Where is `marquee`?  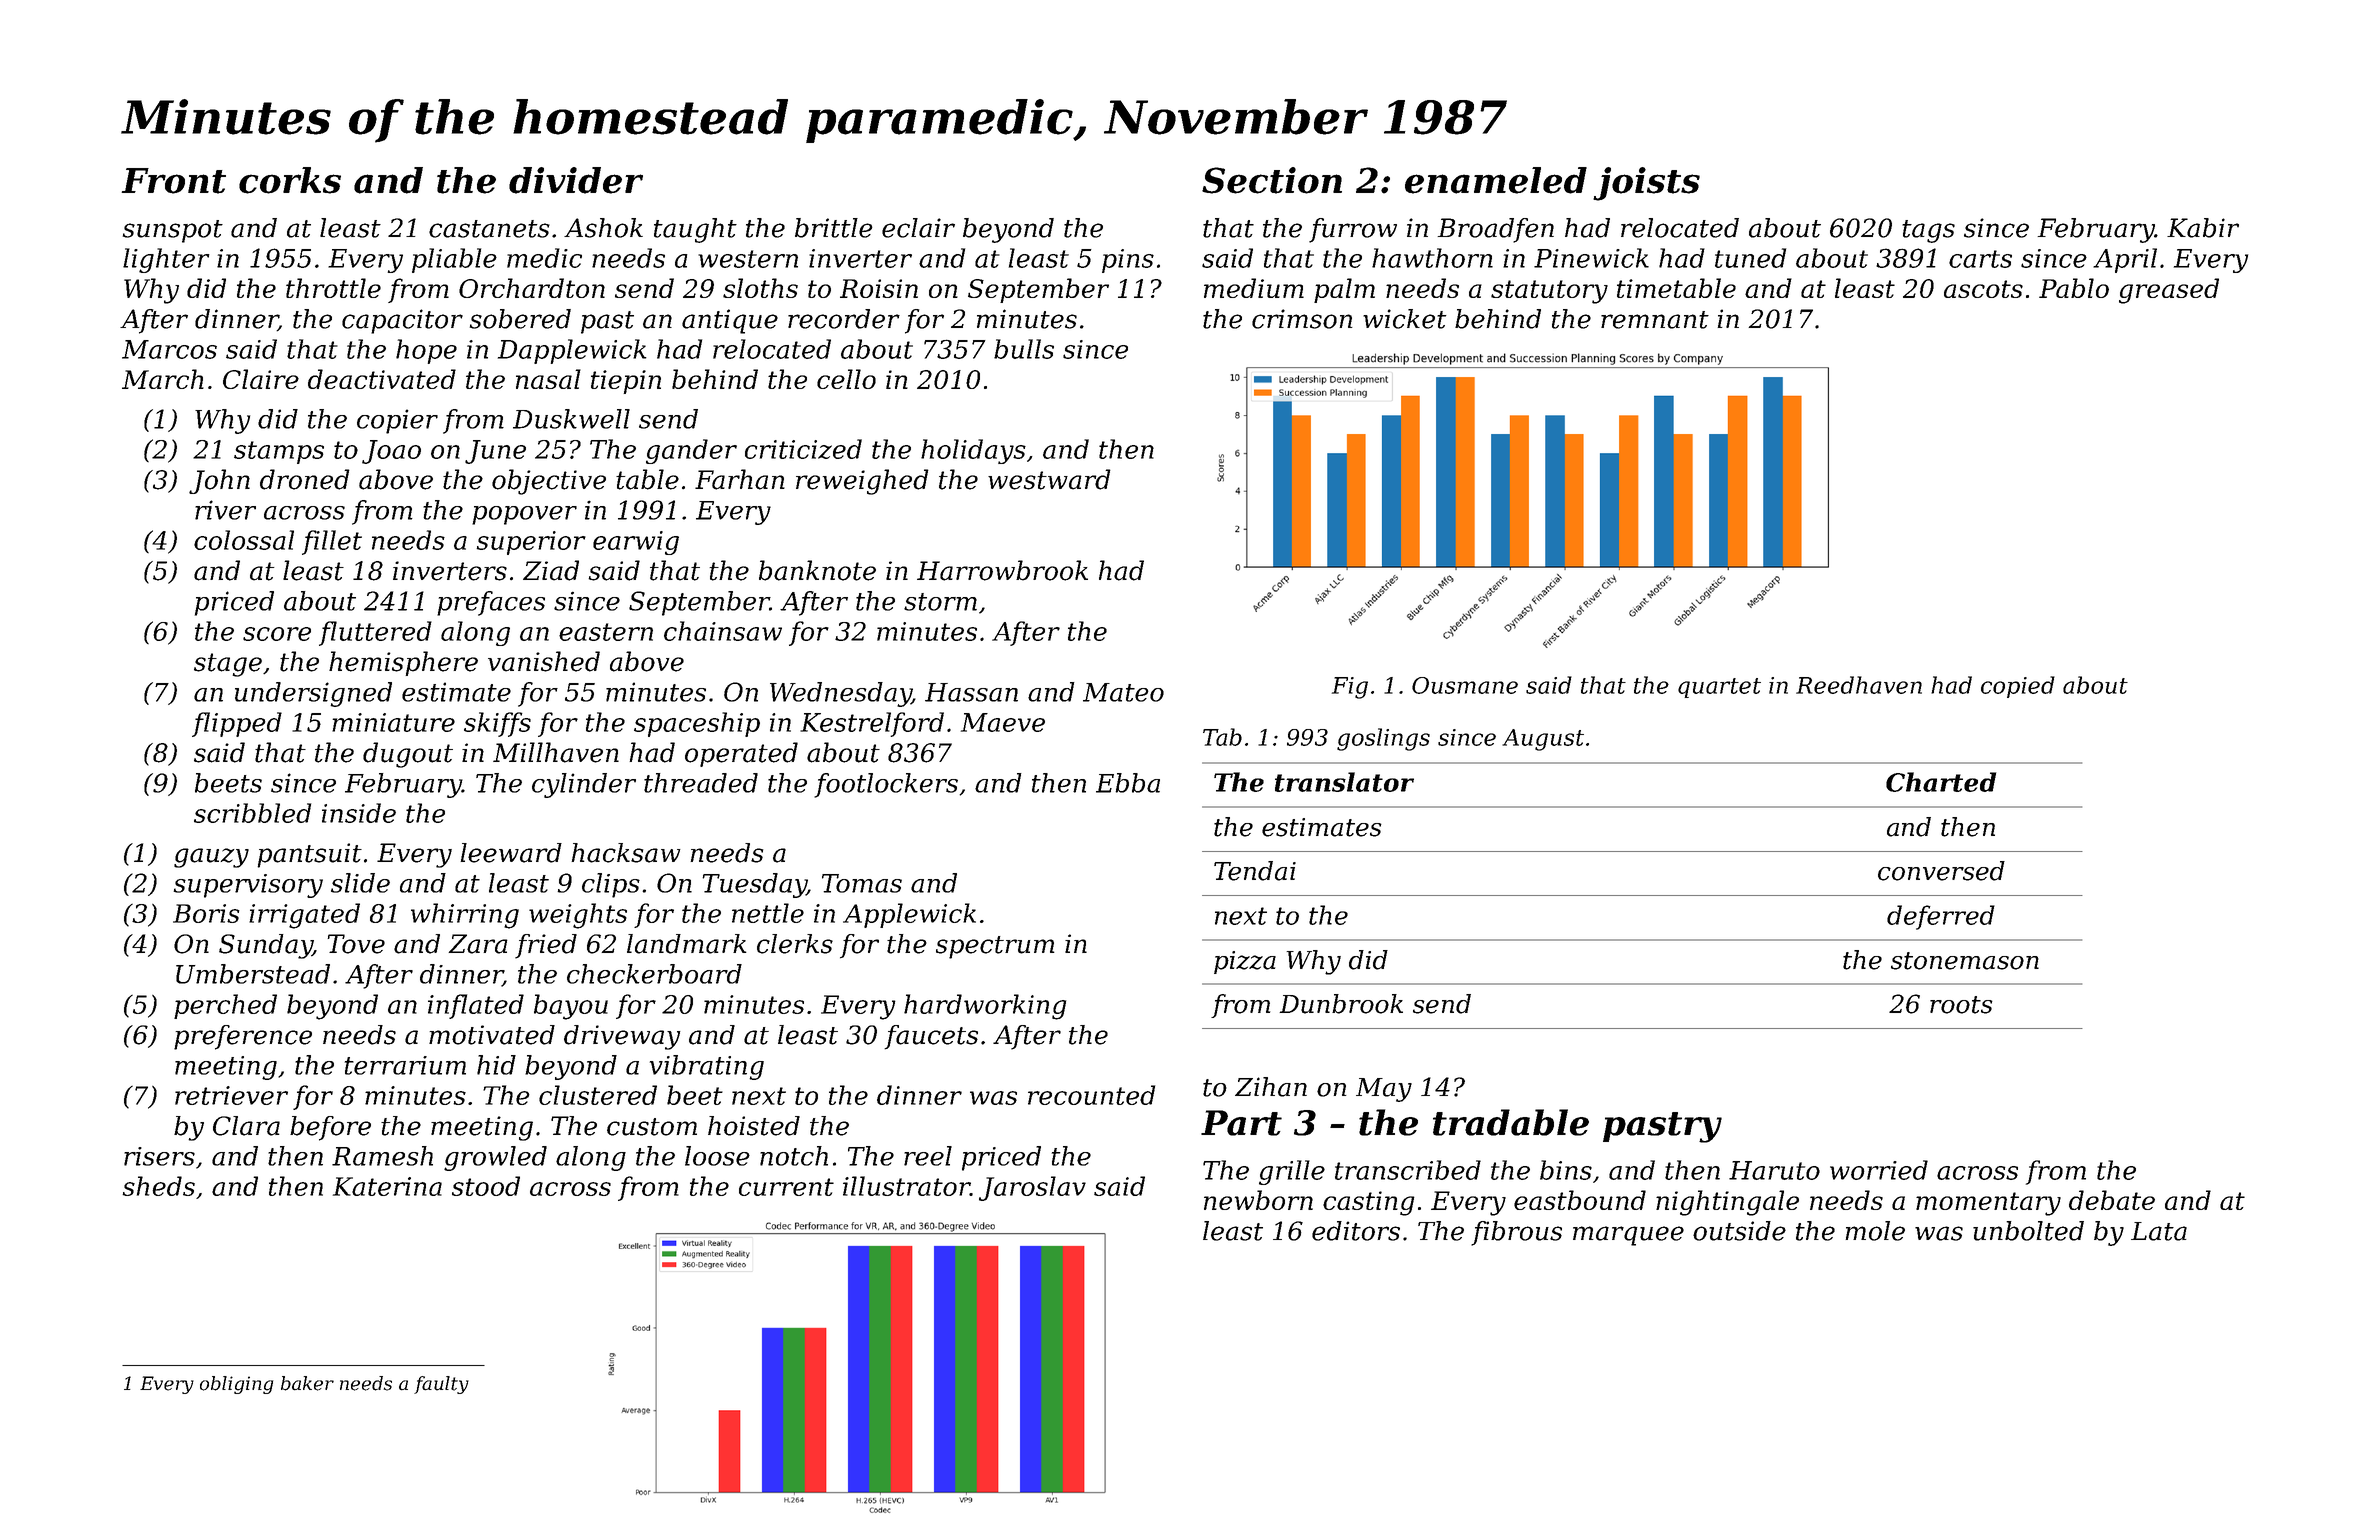
marquee is located at coordinates (1628, 1236).
